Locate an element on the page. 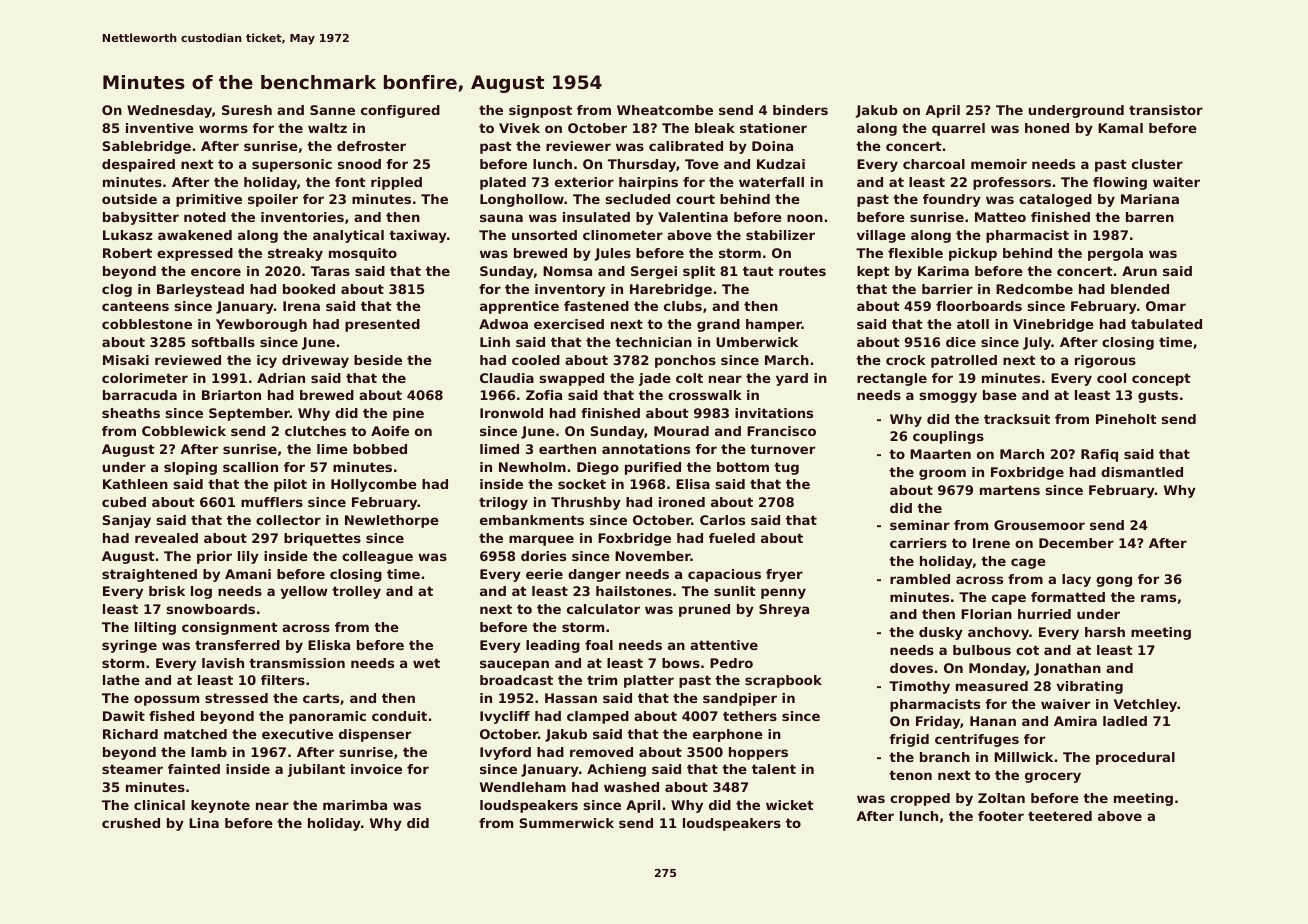  Wednesday is located at coordinates (169, 111).
